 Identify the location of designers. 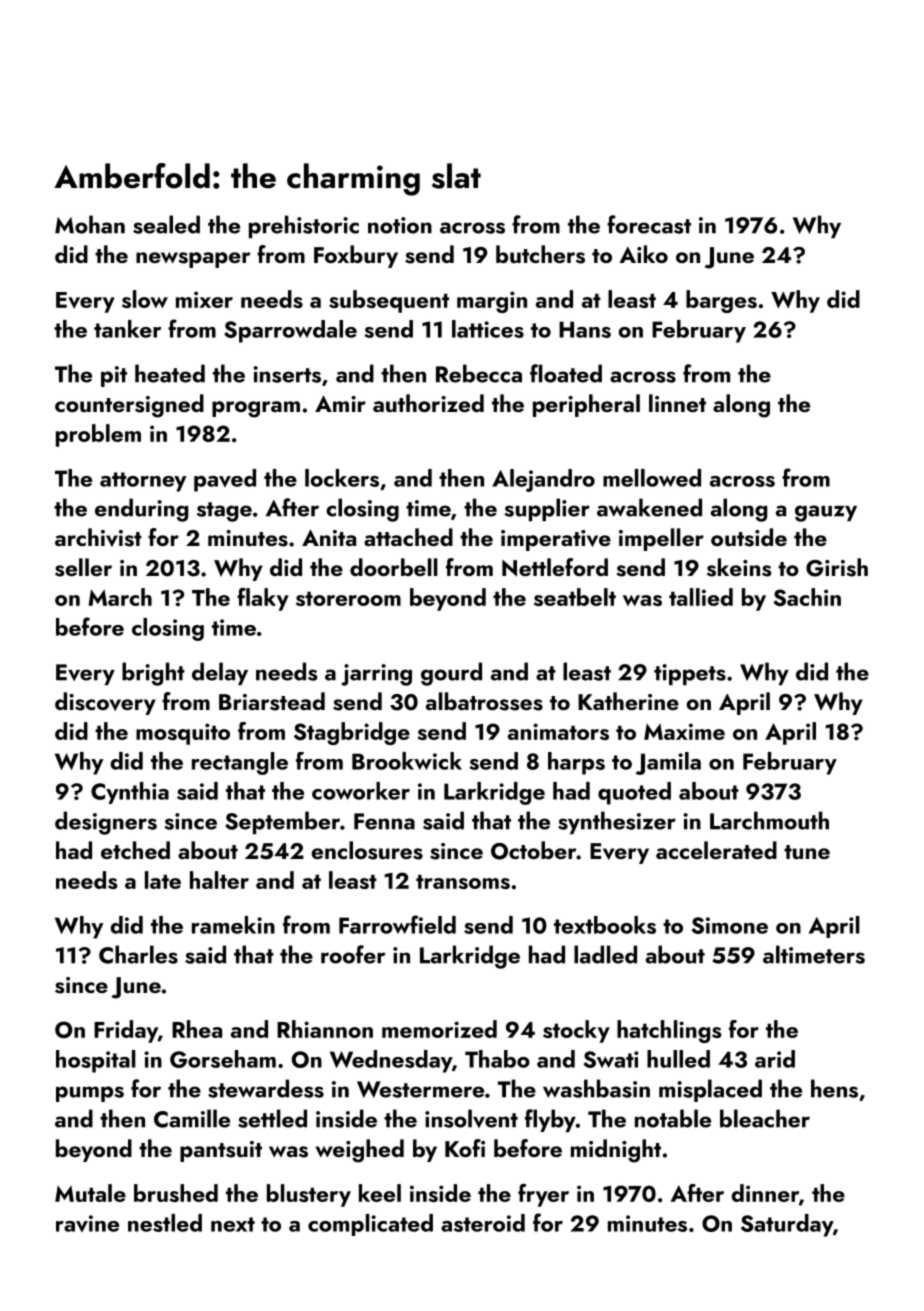
(106, 823).
